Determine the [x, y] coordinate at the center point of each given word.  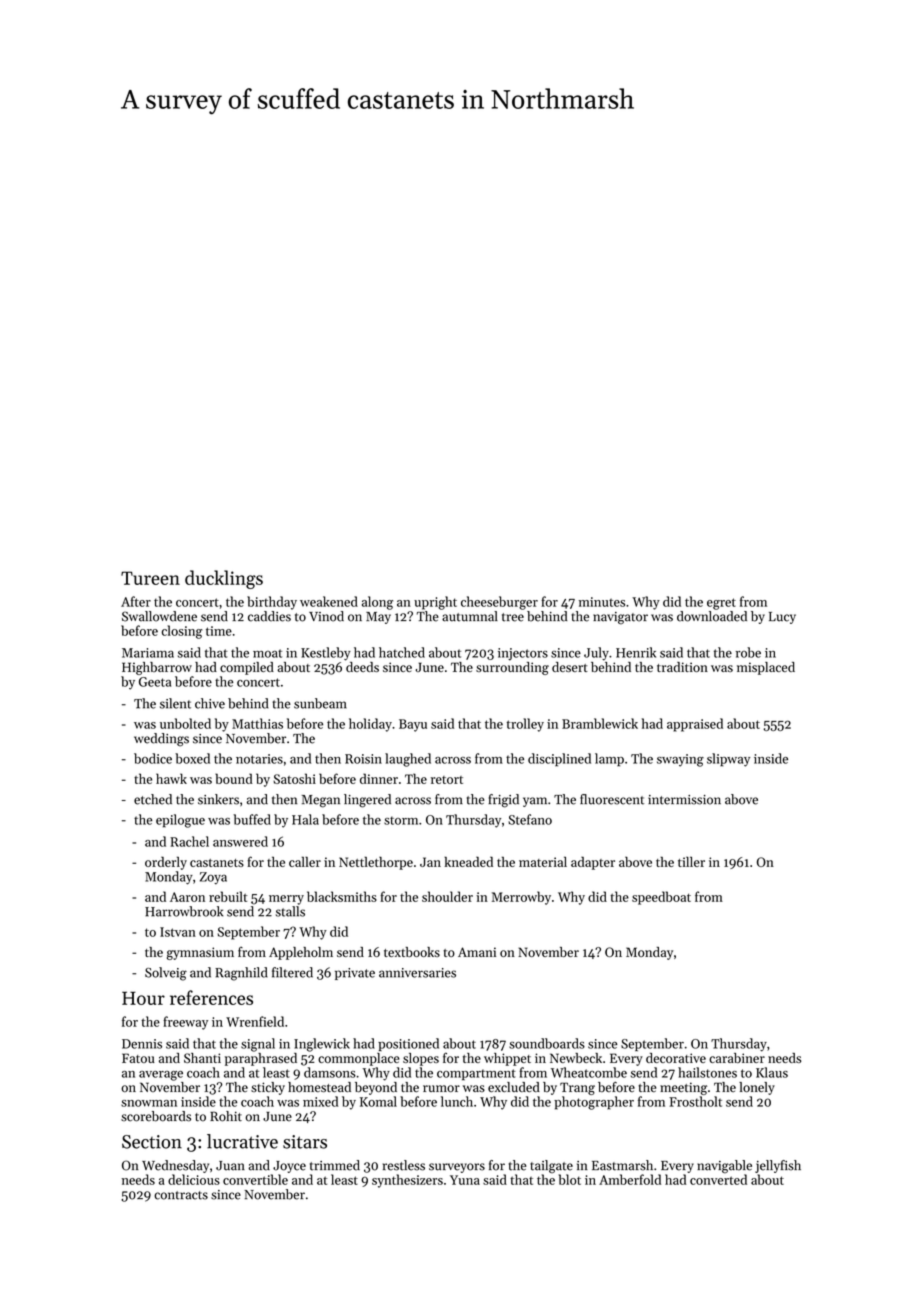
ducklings [224, 579]
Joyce [289, 1167]
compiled [247, 668]
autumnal [470, 616]
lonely [757, 1088]
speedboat [661, 898]
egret [721, 604]
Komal [378, 1101]
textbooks [412, 952]
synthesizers [407, 1181]
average [161, 1076]
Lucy [782, 618]
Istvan [178, 932]
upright [435, 603]
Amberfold [630, 1179]
